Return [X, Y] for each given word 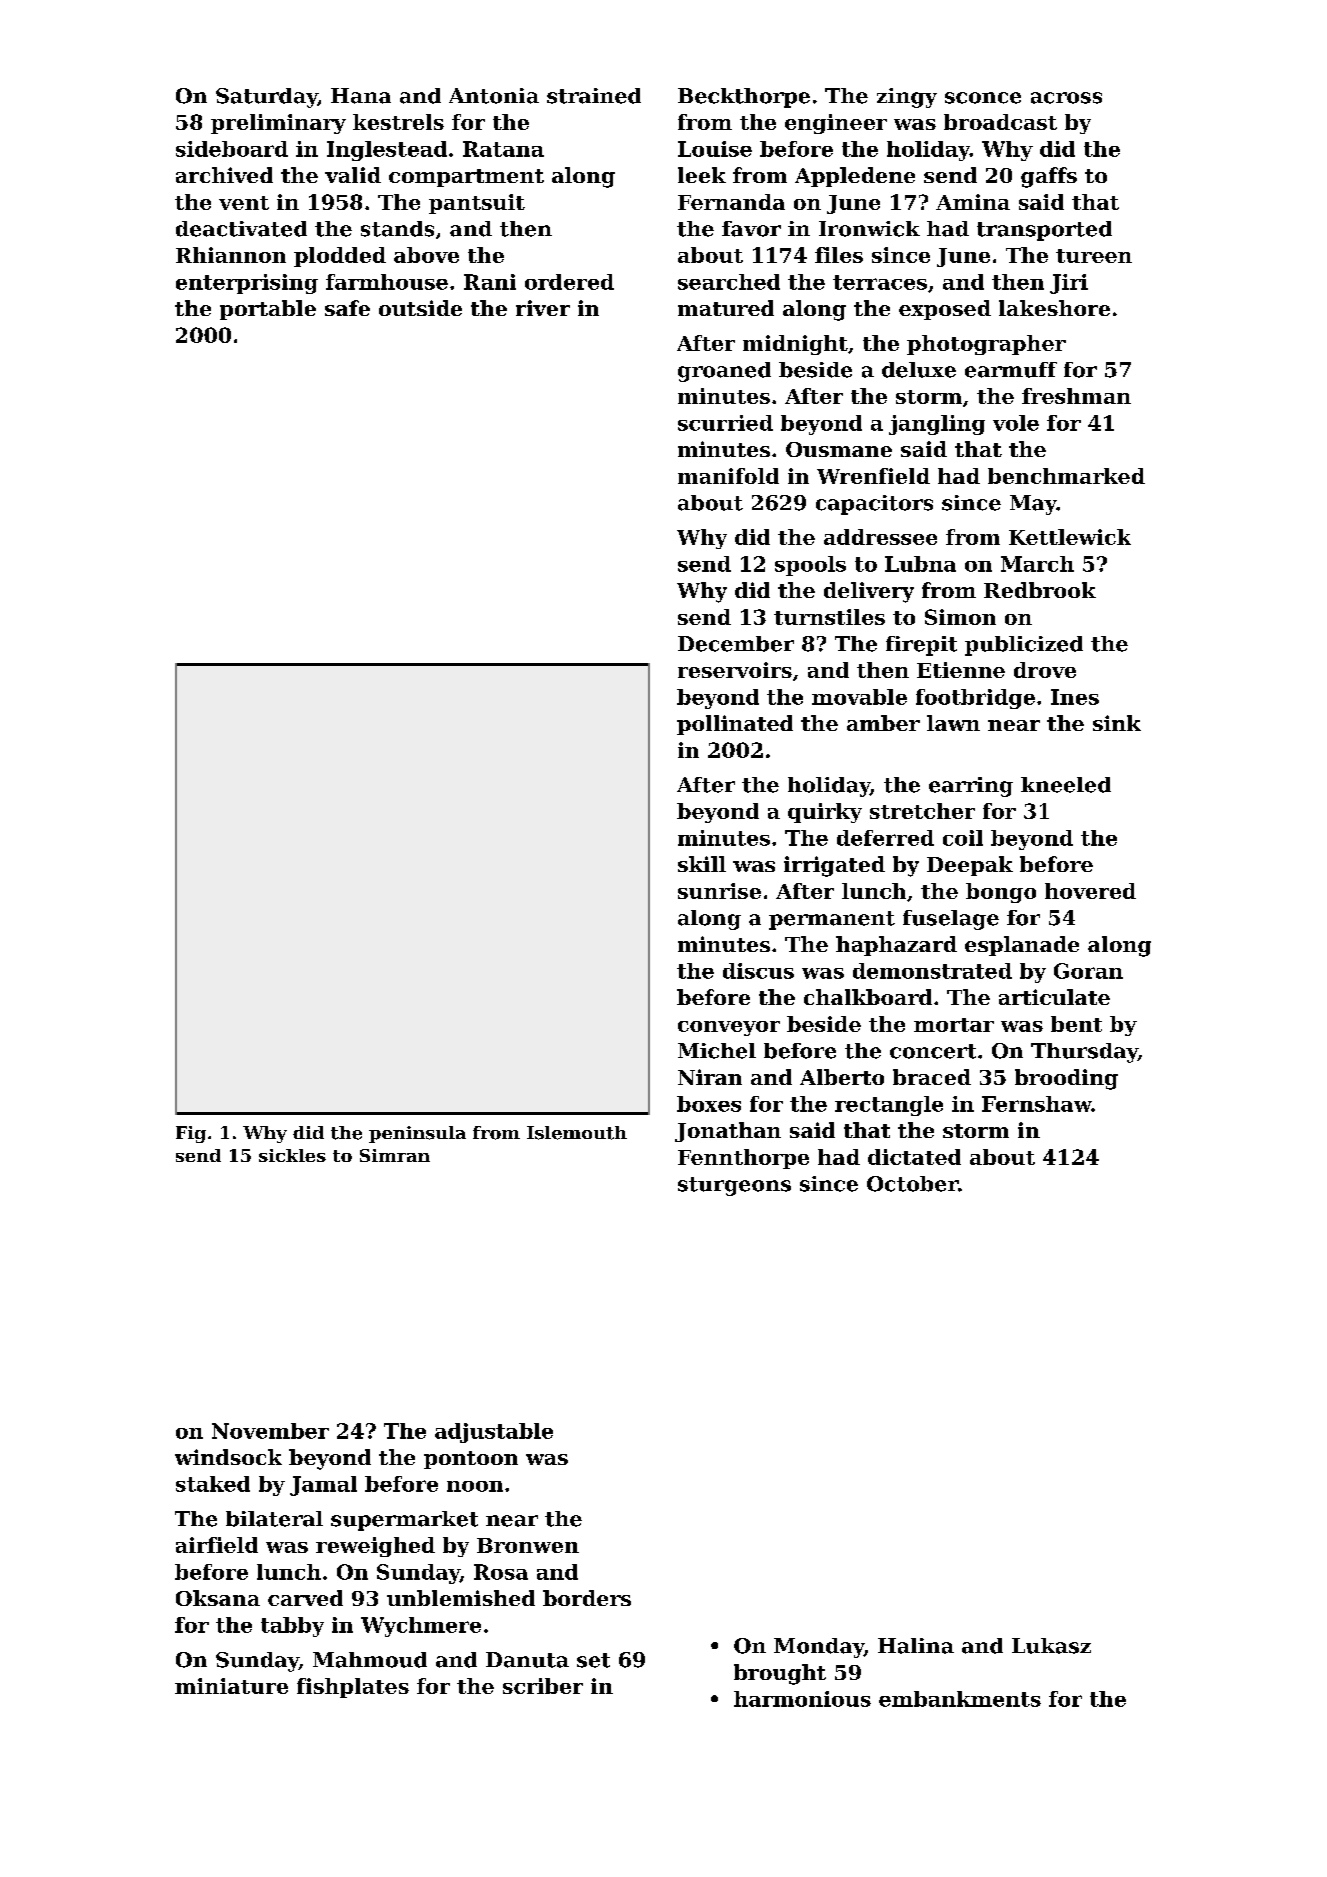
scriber [543, 1686]
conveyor [729, 1028]
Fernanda [731, 202]
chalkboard [868, 997]
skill [702, 864]
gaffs [1049, 177]
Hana [361, 96]
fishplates [353, 1688]
